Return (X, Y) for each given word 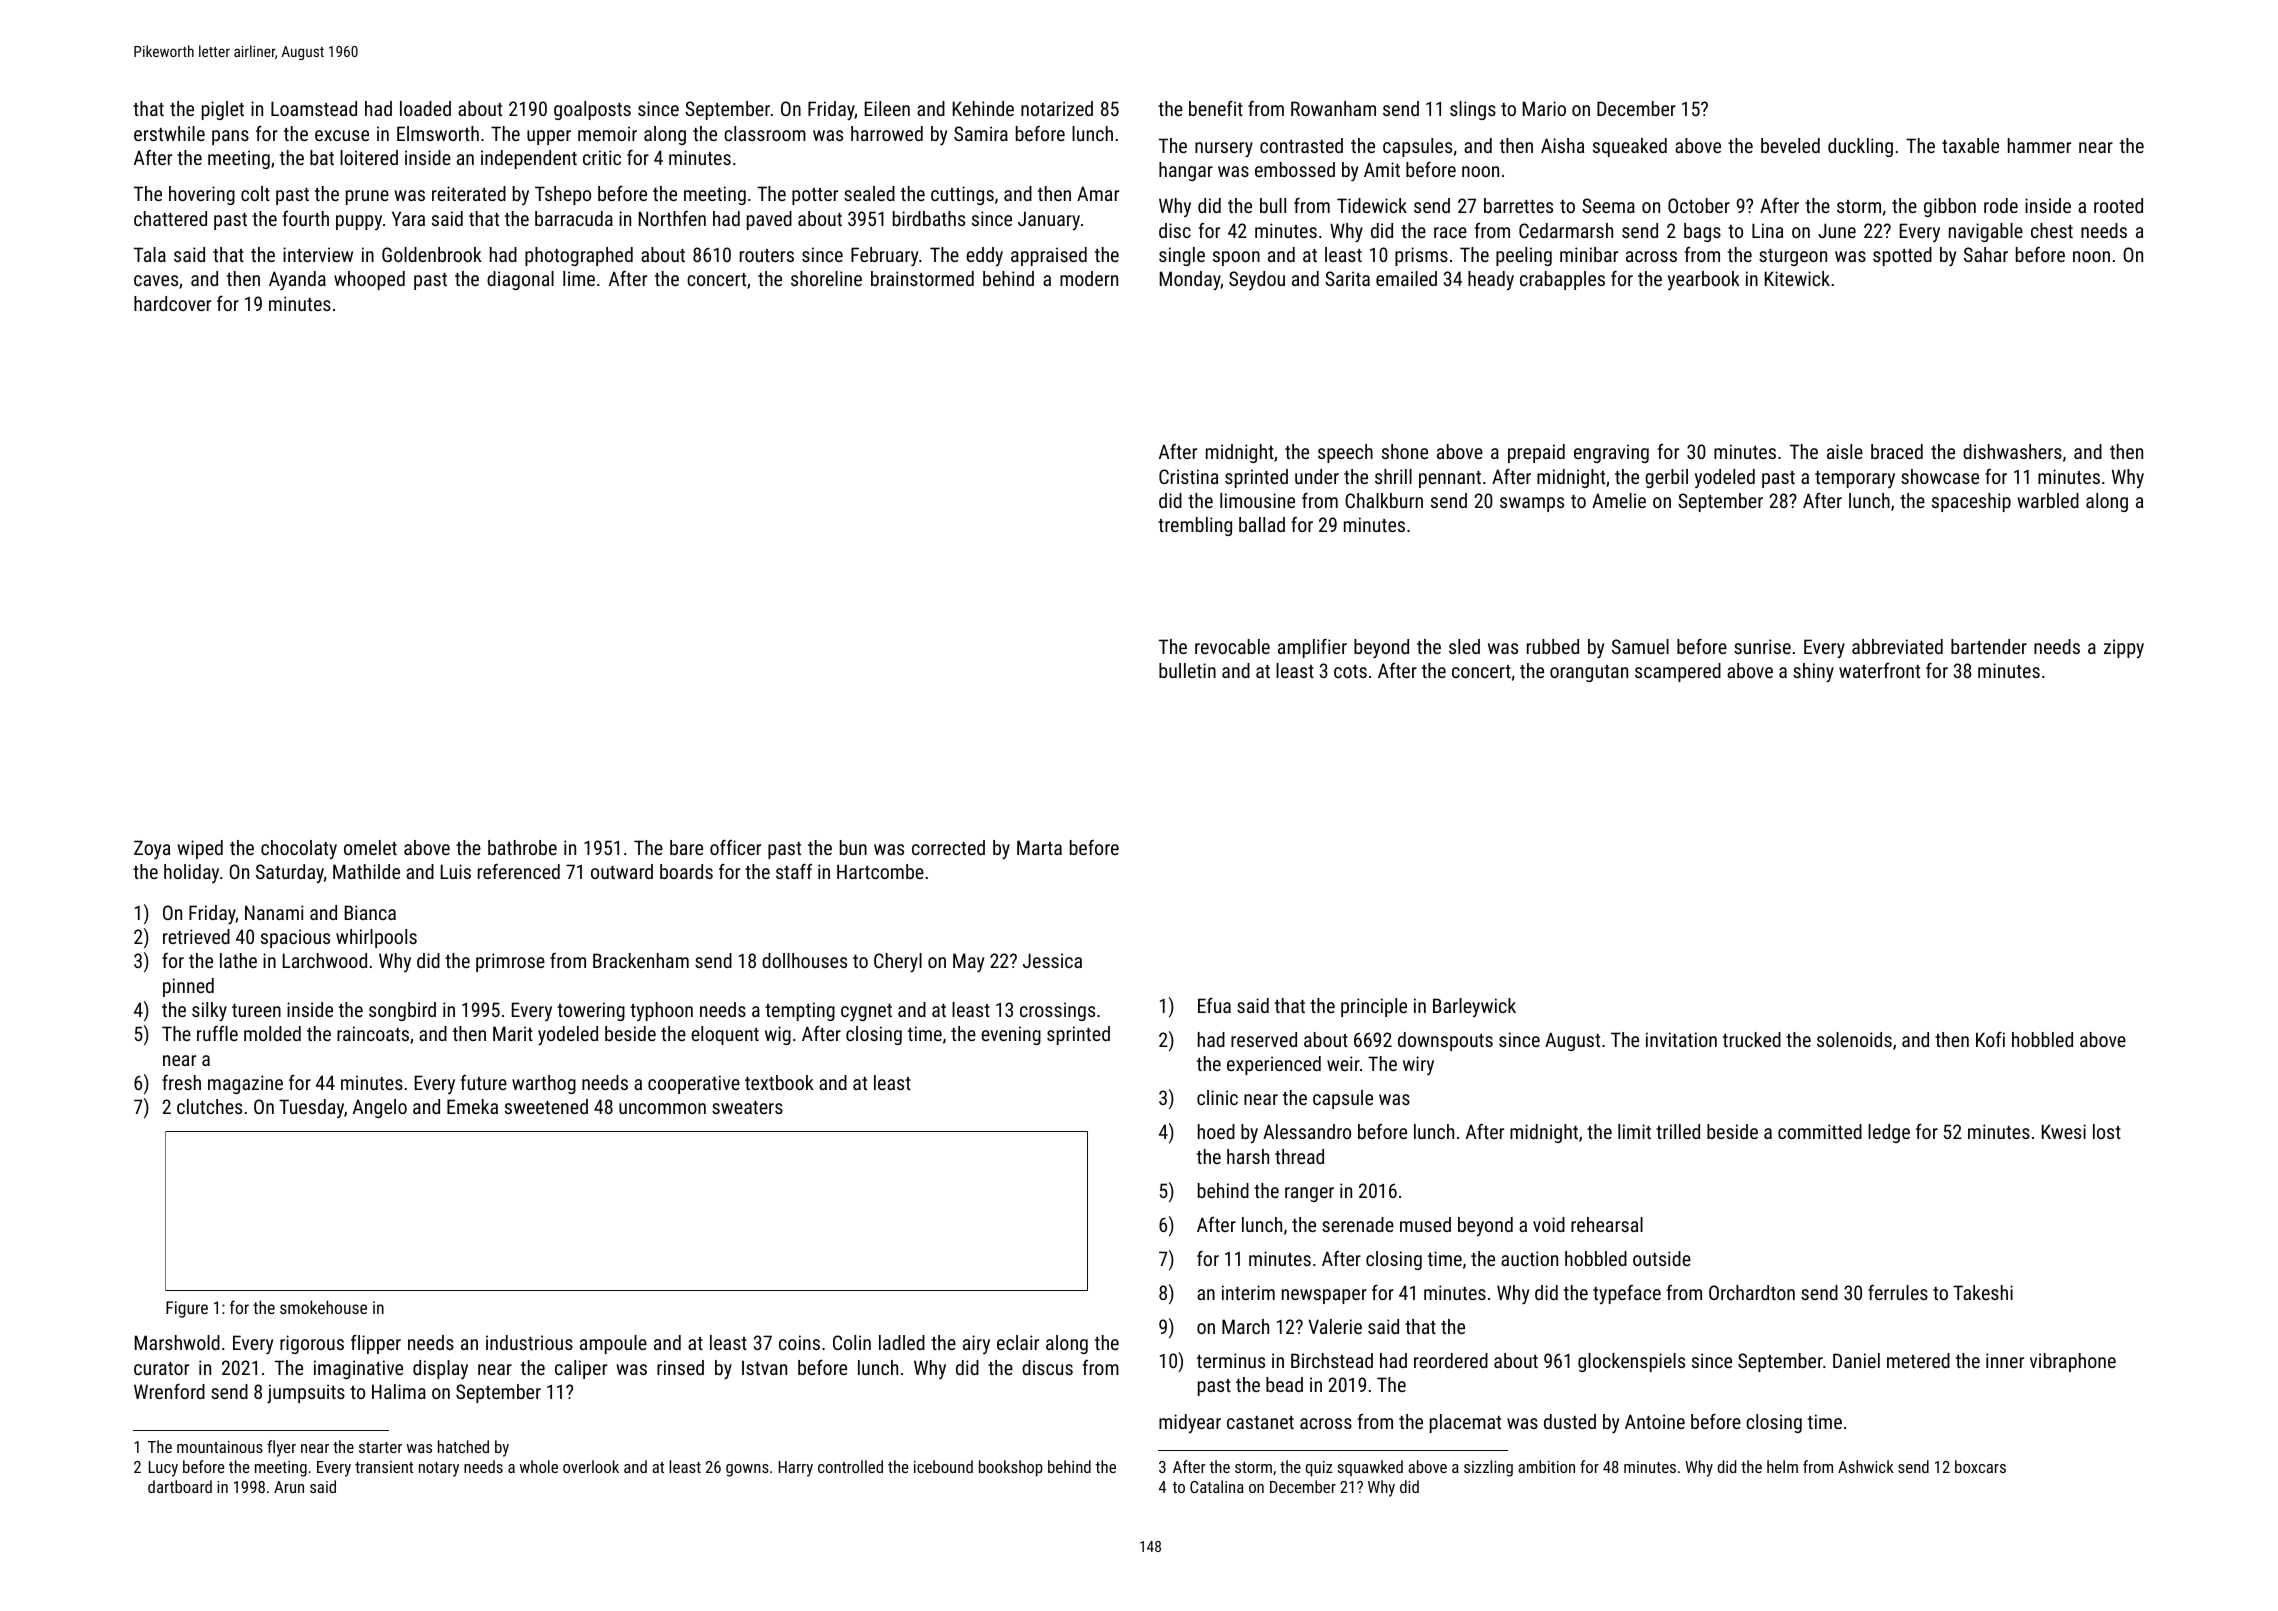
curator (161, 1368)
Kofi (1990, 1039)
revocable (1232, 646)
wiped (200, 849)
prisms (1421, 256)
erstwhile (169, 133)
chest (2052, 230)
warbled (2048, 500)
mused (1425, 1224)
